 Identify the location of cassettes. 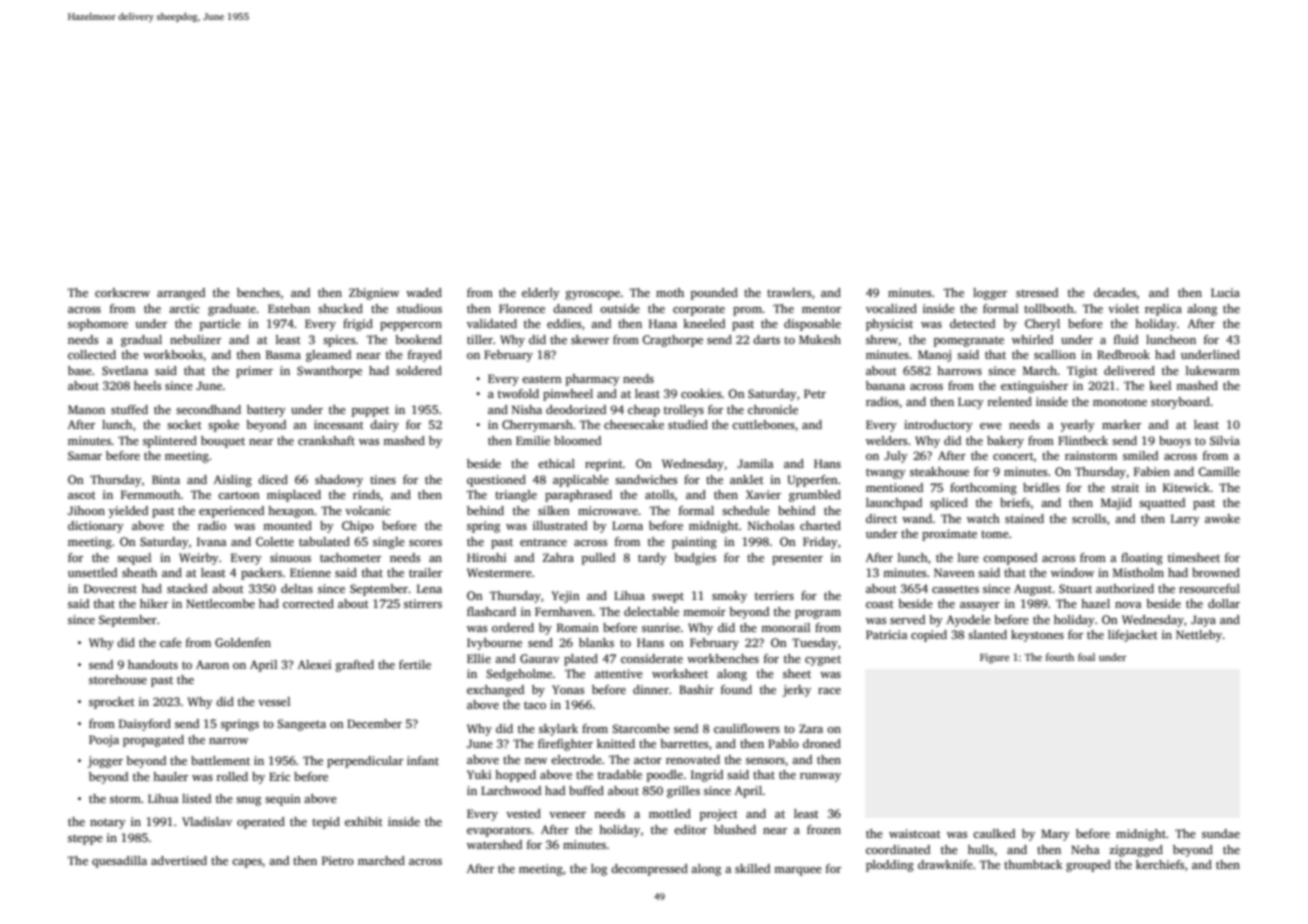
(955, 589).
